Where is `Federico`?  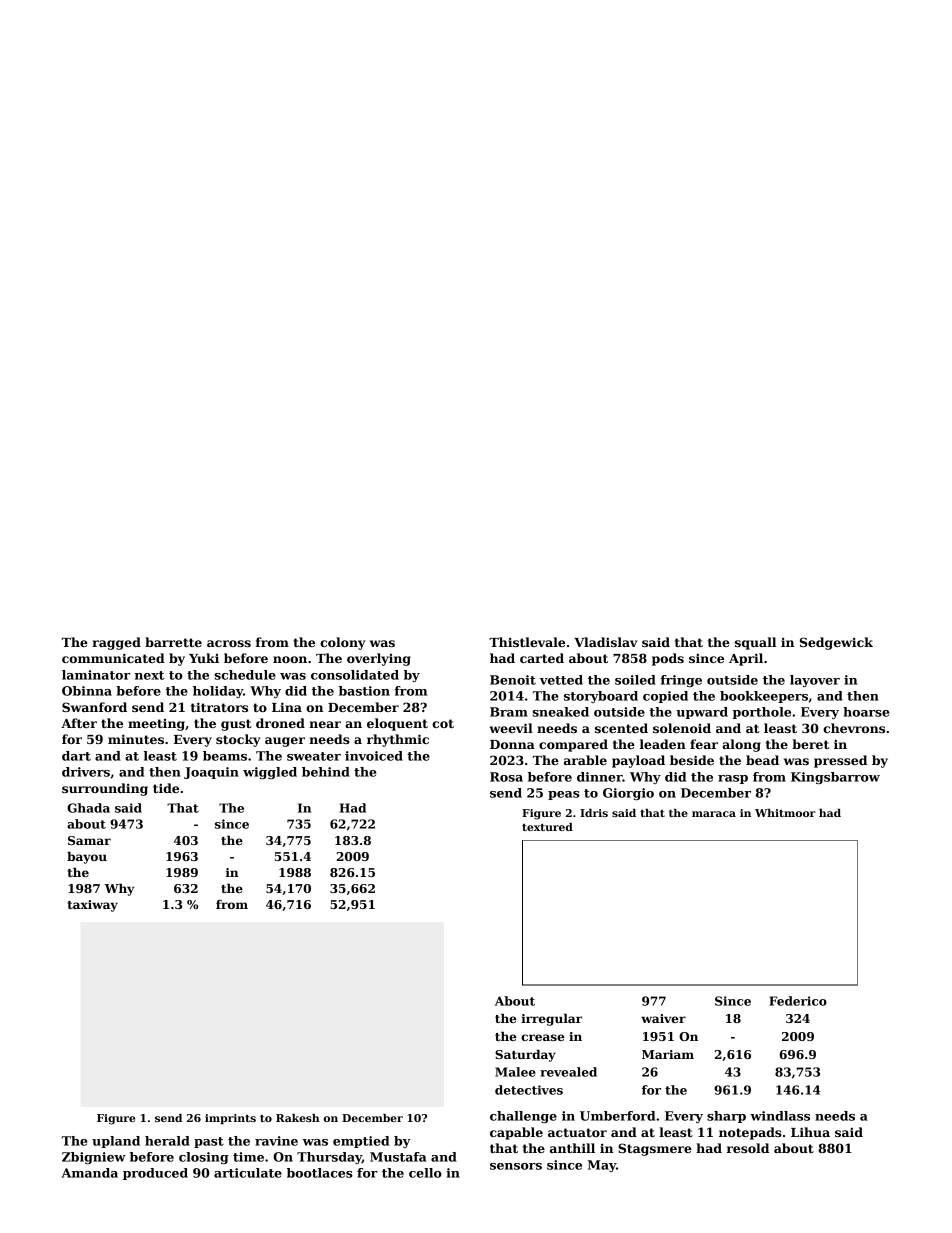
Federico is located at coordinates (798, 1001).
